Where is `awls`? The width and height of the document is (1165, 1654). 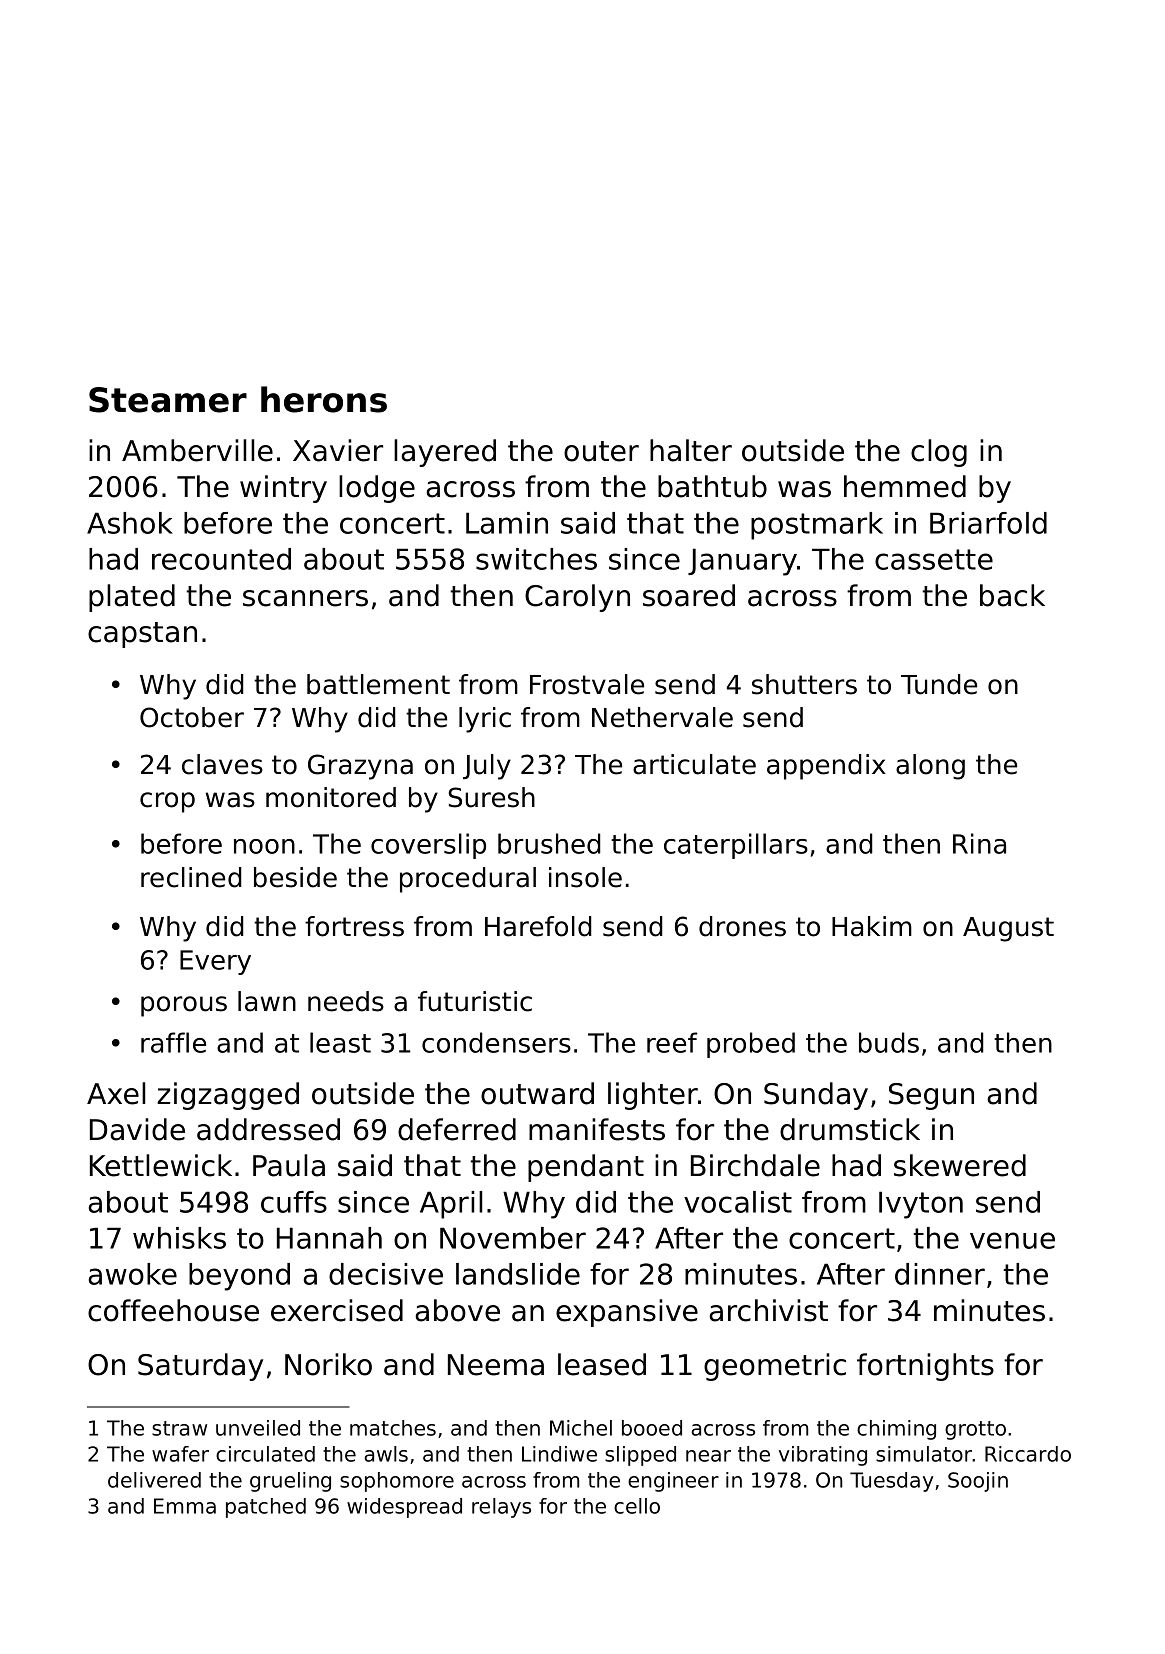
awls is located at coordinates (386, 1454).
